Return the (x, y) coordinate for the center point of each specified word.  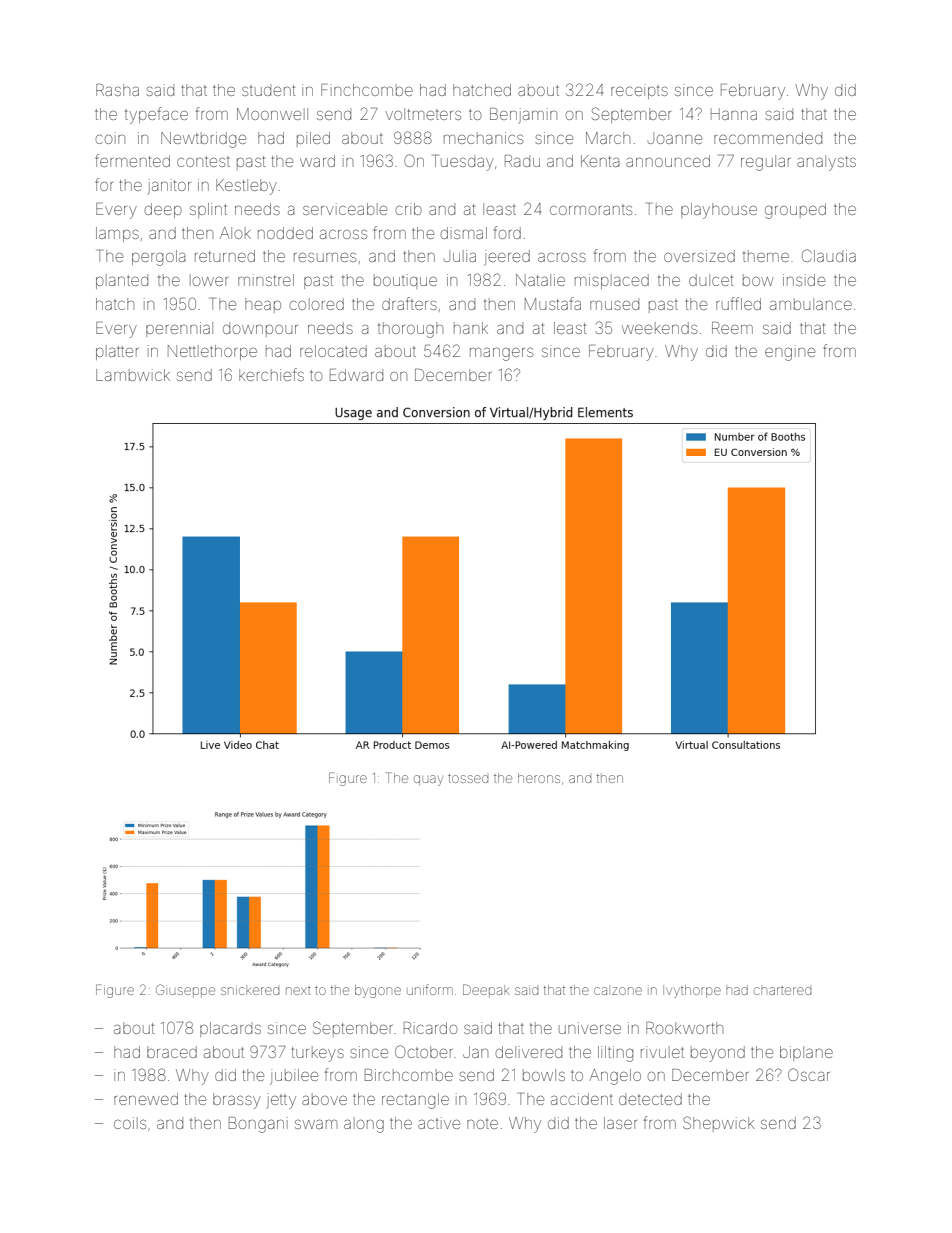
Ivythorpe (692, 991)
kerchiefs (271, 374)
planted (122, 281)
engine (790, 353)
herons (539, 778)
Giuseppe (185, 989)
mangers (501, 354)
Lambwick (133, 375)
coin (110, 138)
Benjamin (523, 116)
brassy (237, 1101)
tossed (468, 778)
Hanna (734, 114)
